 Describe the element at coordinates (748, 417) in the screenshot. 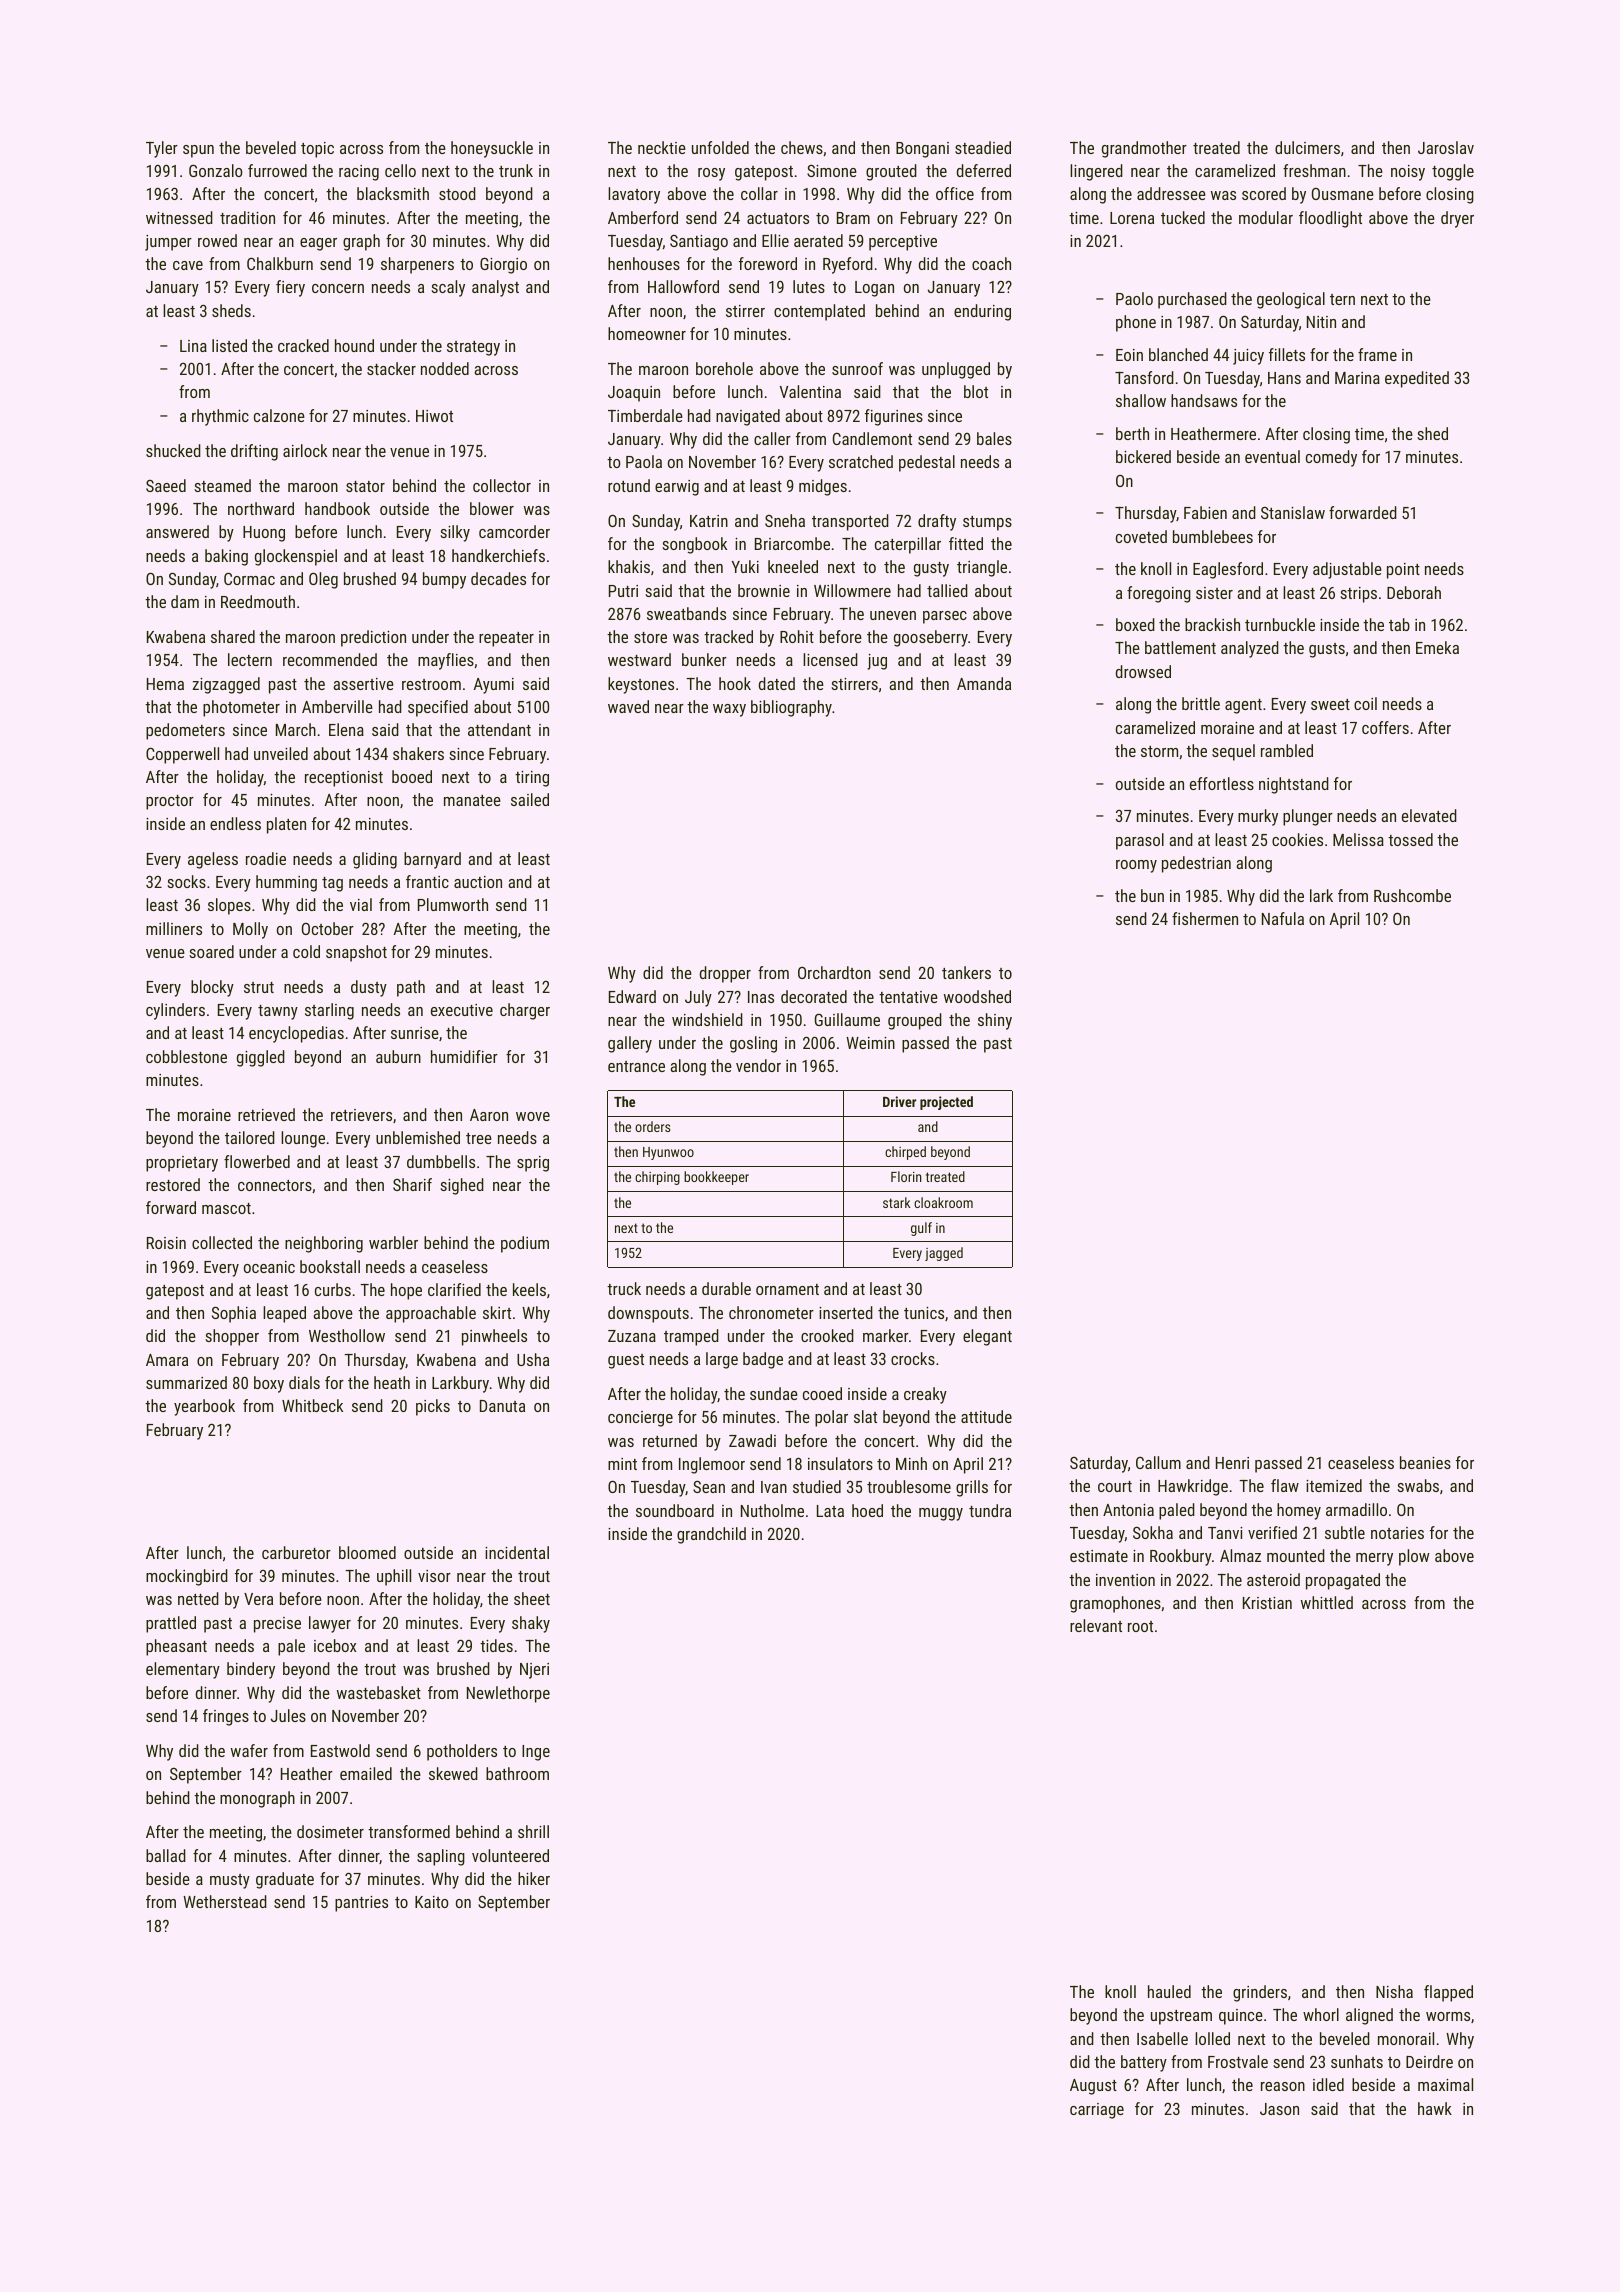

I see `navigated` at that location.
